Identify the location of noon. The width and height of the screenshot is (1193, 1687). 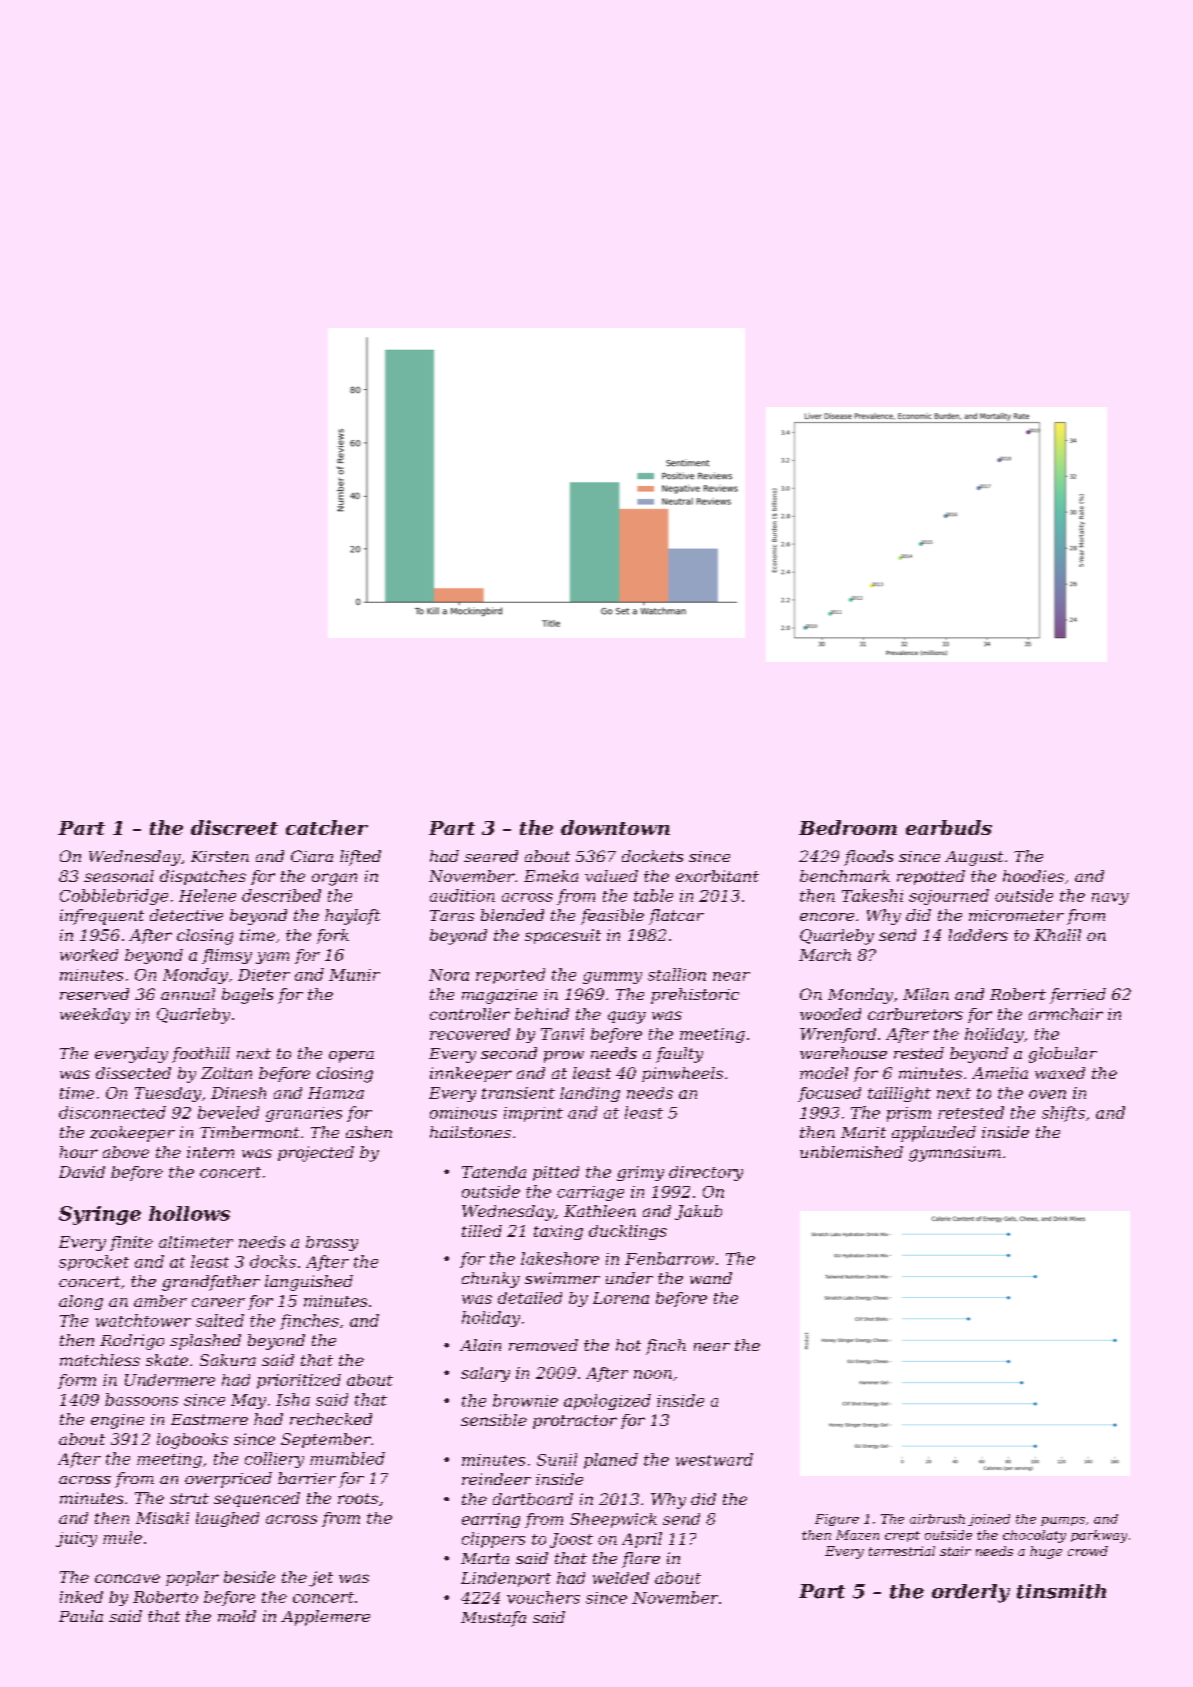
(653, 1374).
